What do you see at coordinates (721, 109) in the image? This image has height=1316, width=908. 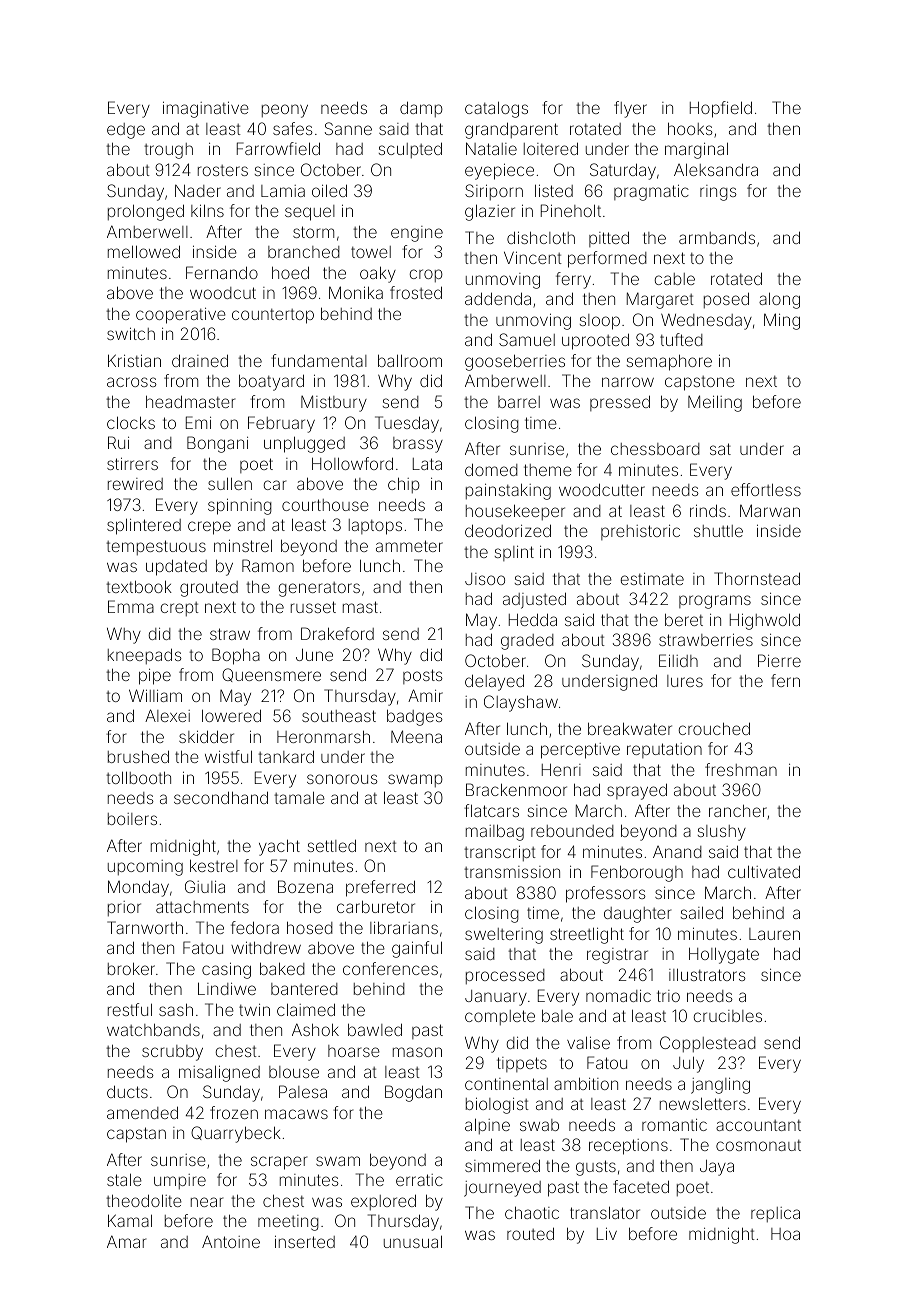 I see `Hopfield` at bounding box center [721, 109].
